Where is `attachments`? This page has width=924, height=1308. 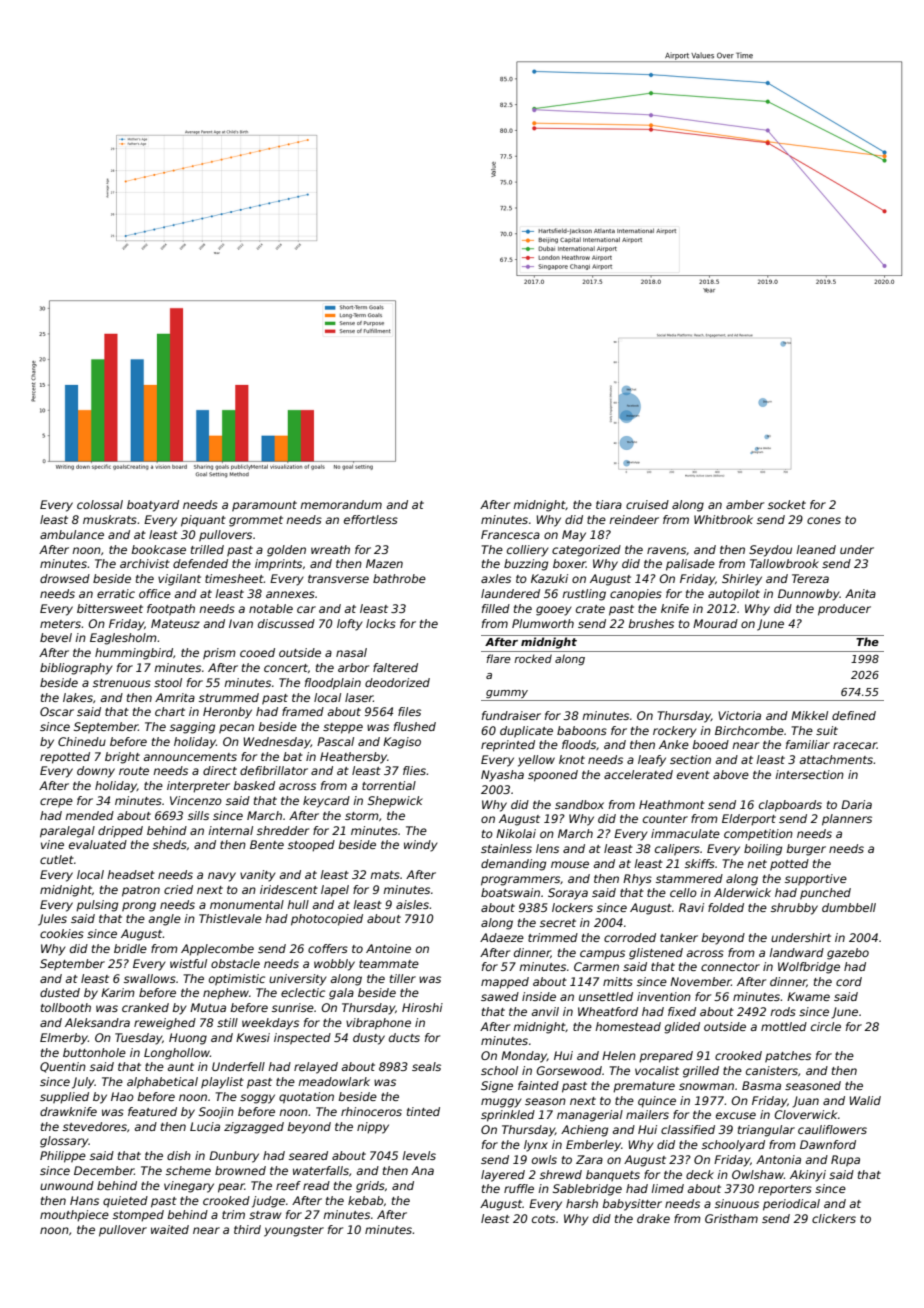 attachments is located at coordinates (836, 759).
